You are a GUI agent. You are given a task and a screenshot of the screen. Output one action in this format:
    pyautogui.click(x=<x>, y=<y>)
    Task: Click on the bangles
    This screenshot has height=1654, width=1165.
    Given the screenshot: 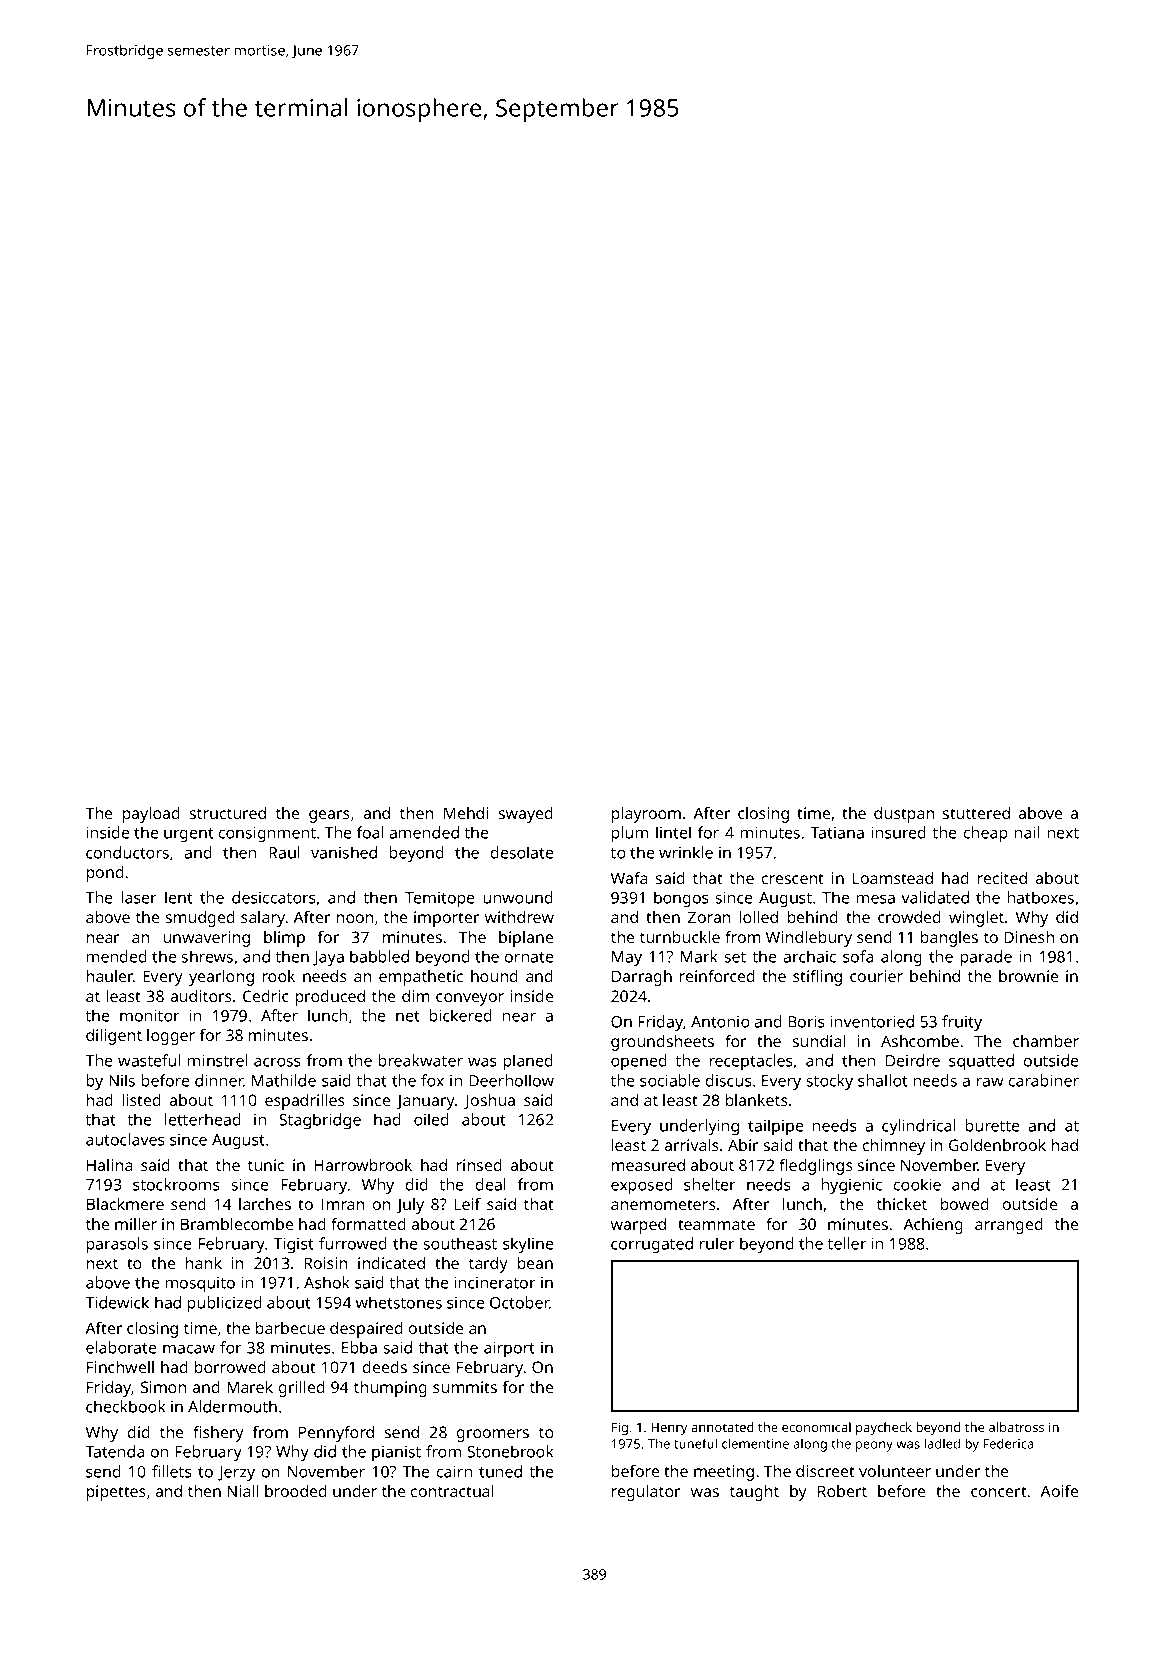 What is the action you would take?
    pyautogui.click(x=949, y=939)
